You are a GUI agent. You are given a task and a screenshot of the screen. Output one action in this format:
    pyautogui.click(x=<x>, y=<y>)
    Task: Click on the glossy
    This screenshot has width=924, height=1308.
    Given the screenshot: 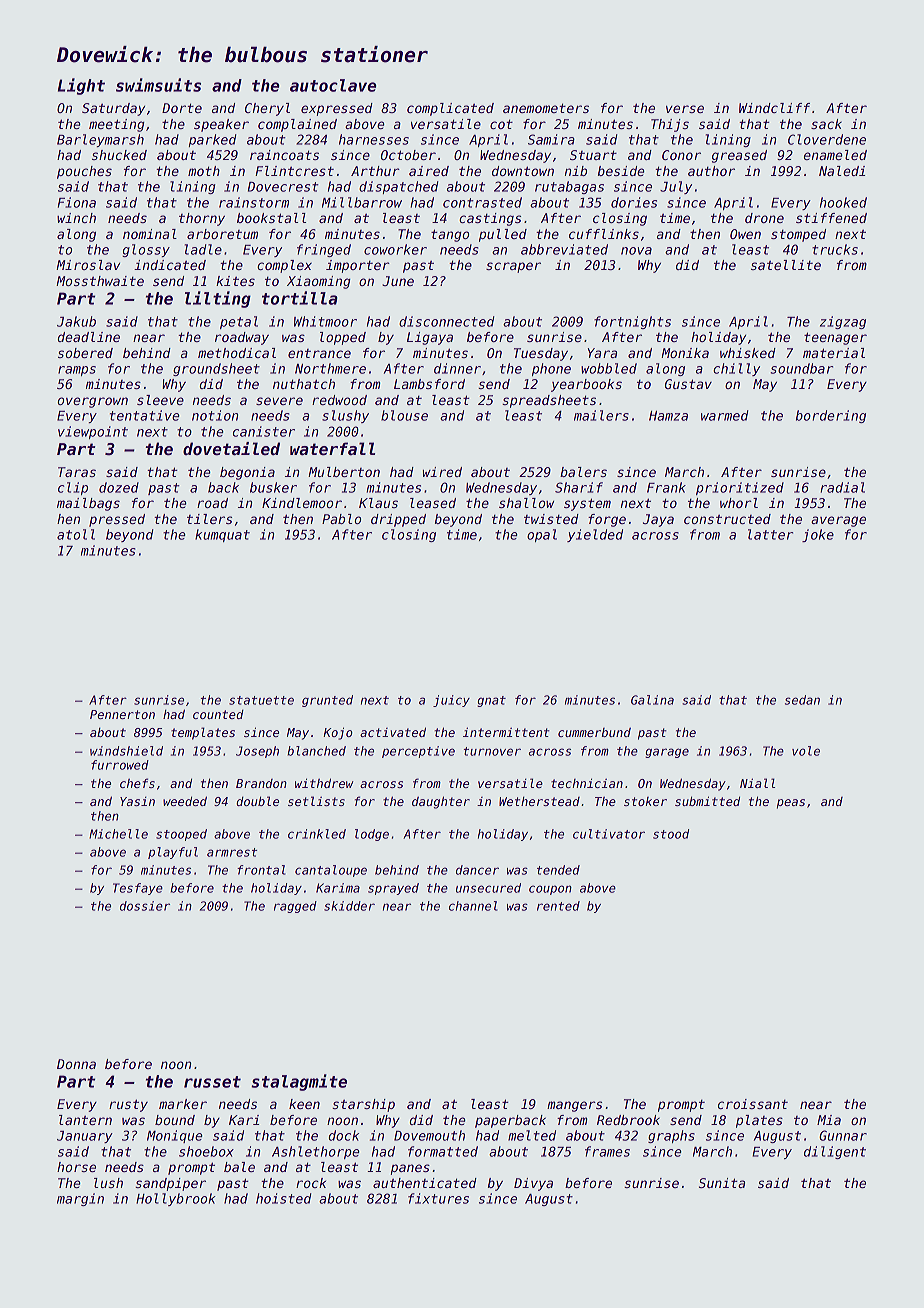 What is the action you would take?
    pyautogui.click(x=146, y=250)
